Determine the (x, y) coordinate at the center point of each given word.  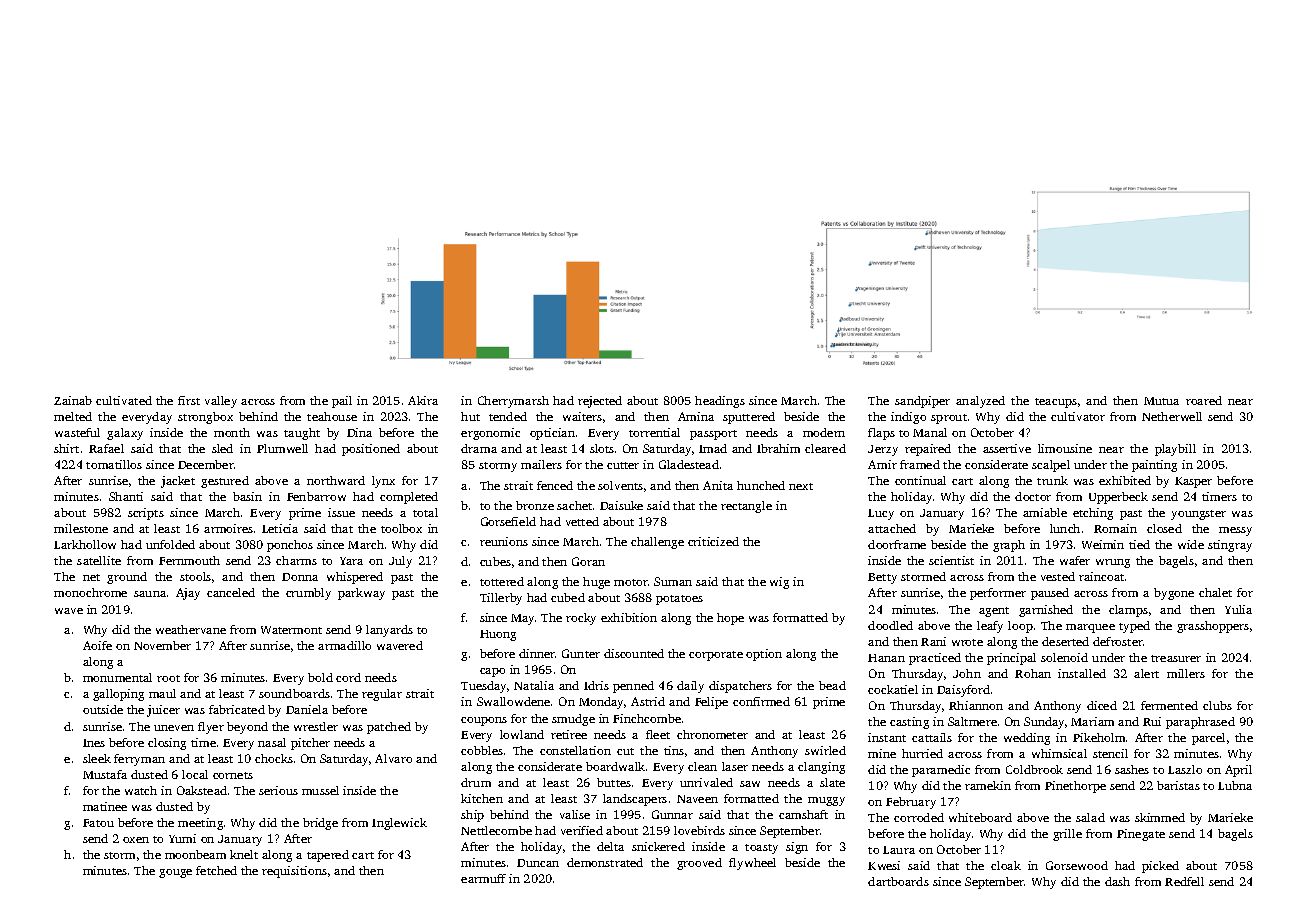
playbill (1175, 450)
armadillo (344, 645)
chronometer (712, 734)
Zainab (73, 400)
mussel (320, 790)
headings (720, 402)
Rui (1152, 721)
